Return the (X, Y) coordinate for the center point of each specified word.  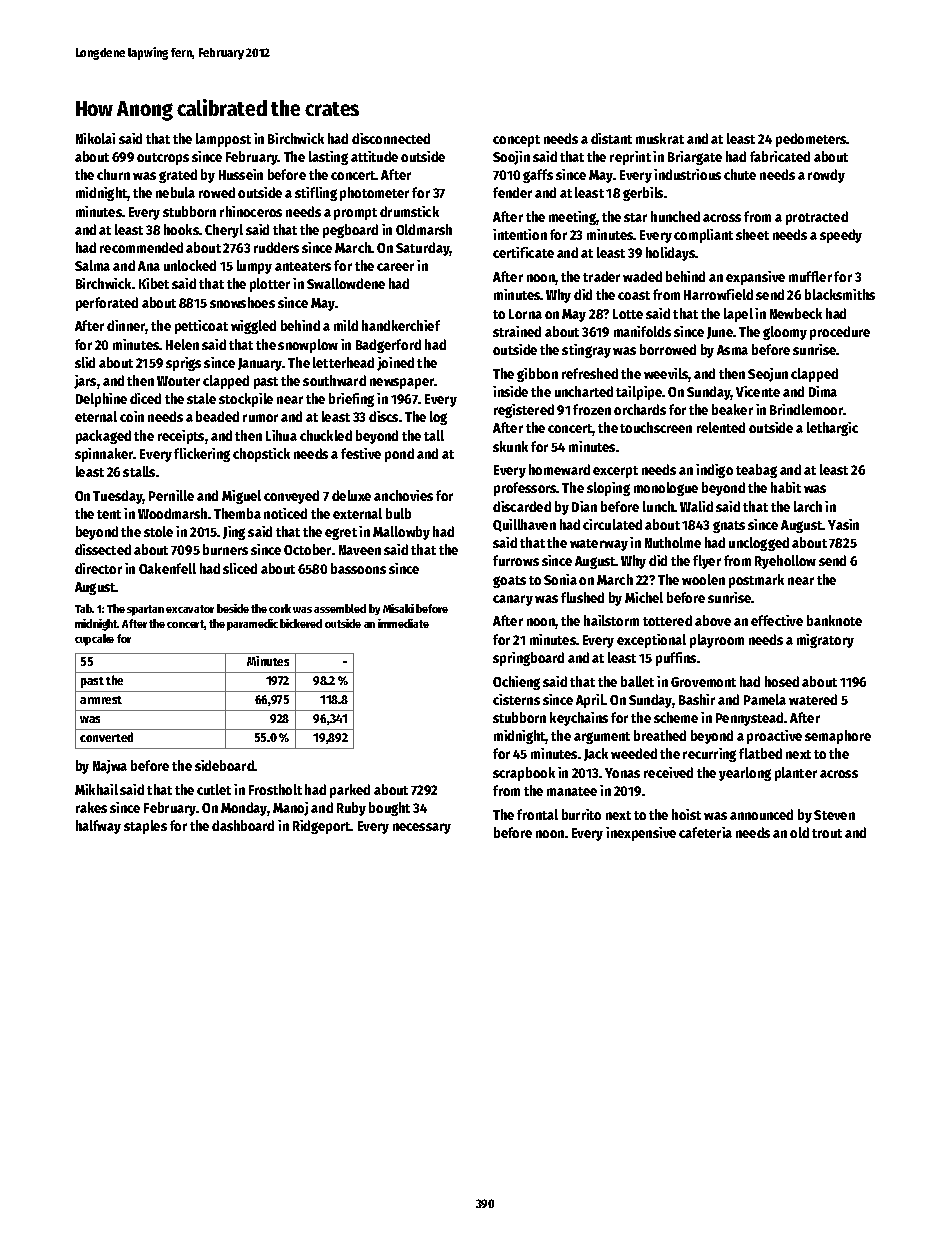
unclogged (759, 544)
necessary (422, 828)
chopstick (261, 455)
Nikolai (95, 138)
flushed (582, 597)
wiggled (253, 327)
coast (634, 295)
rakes (91, 807)
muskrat (660, 138)
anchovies (403, 495)
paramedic (252, 625)
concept (516, 141)
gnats (729, 527)
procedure (840, 333)
